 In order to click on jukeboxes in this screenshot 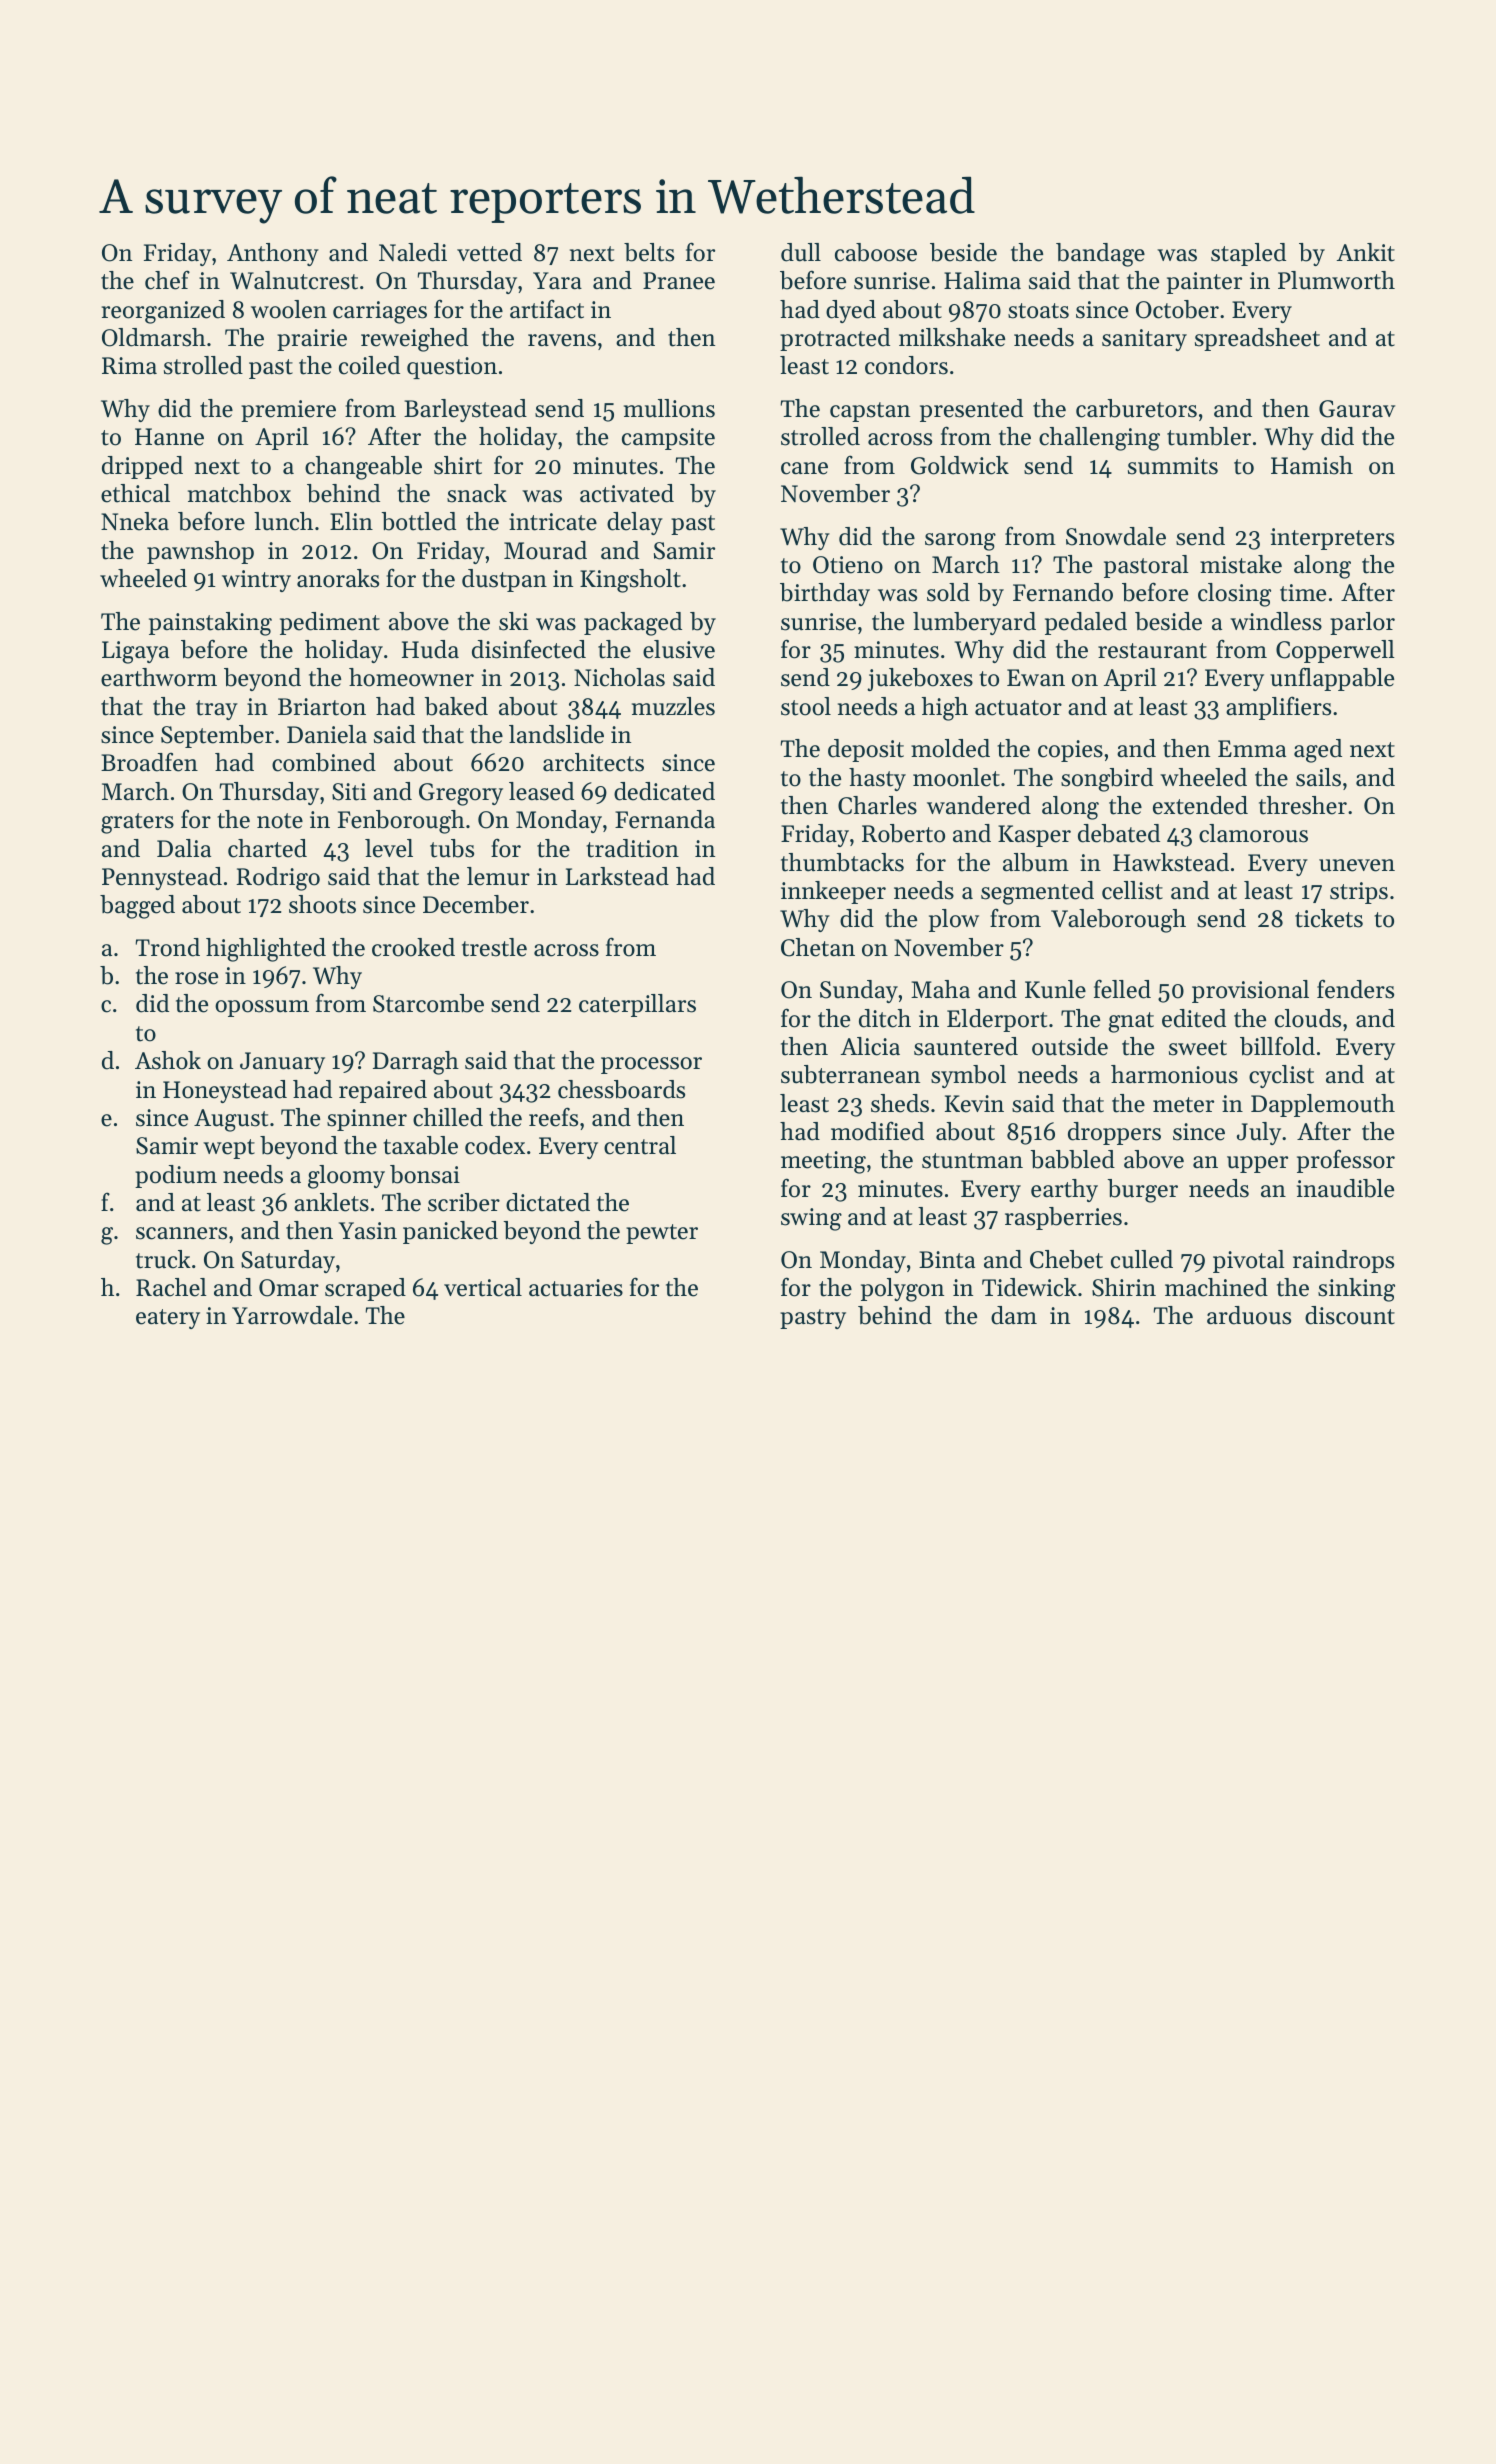, I will do `click(920, 679)`.
